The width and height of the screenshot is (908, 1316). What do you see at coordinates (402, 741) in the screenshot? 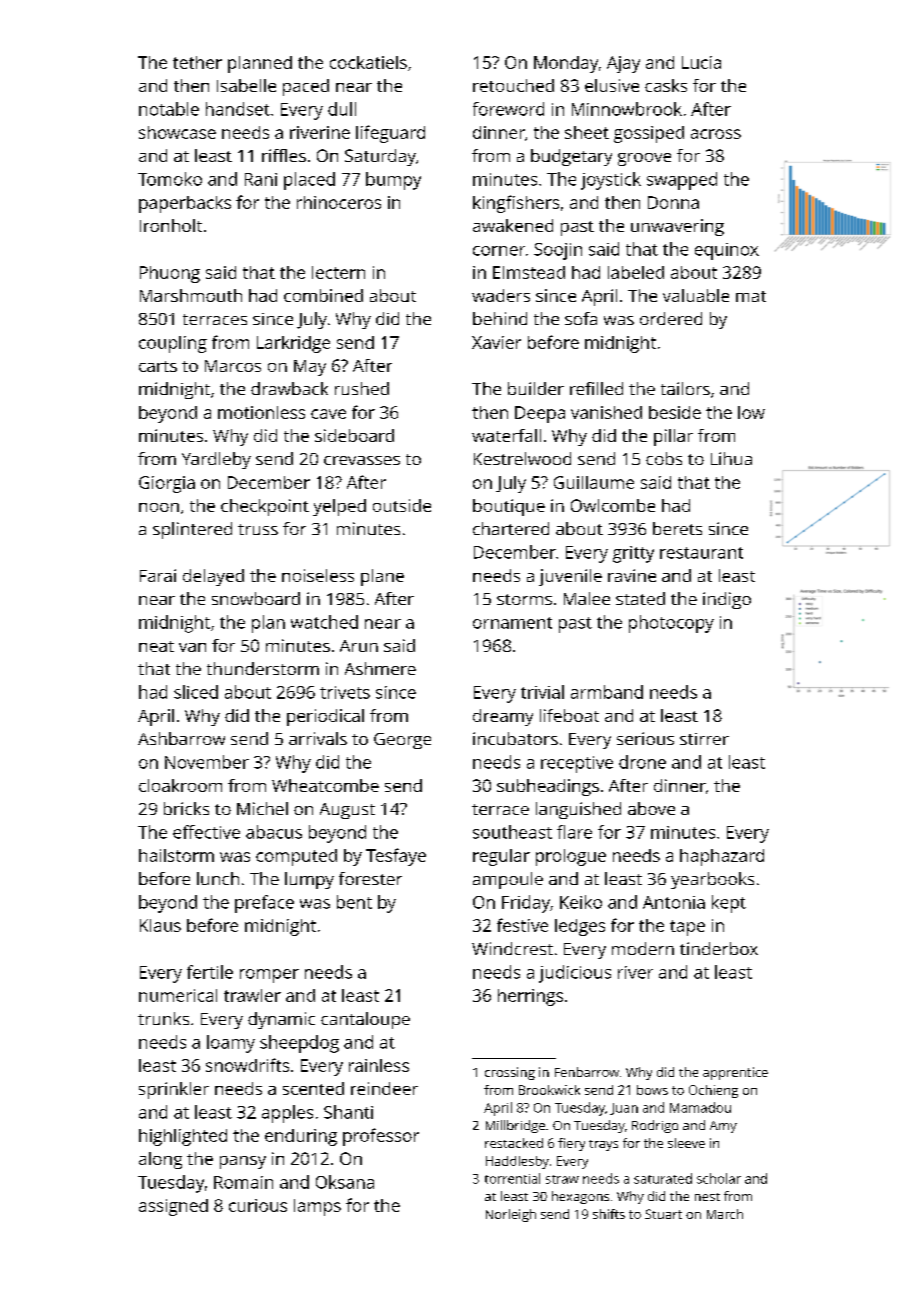
I see `George` at bounding box center [402, 741].
